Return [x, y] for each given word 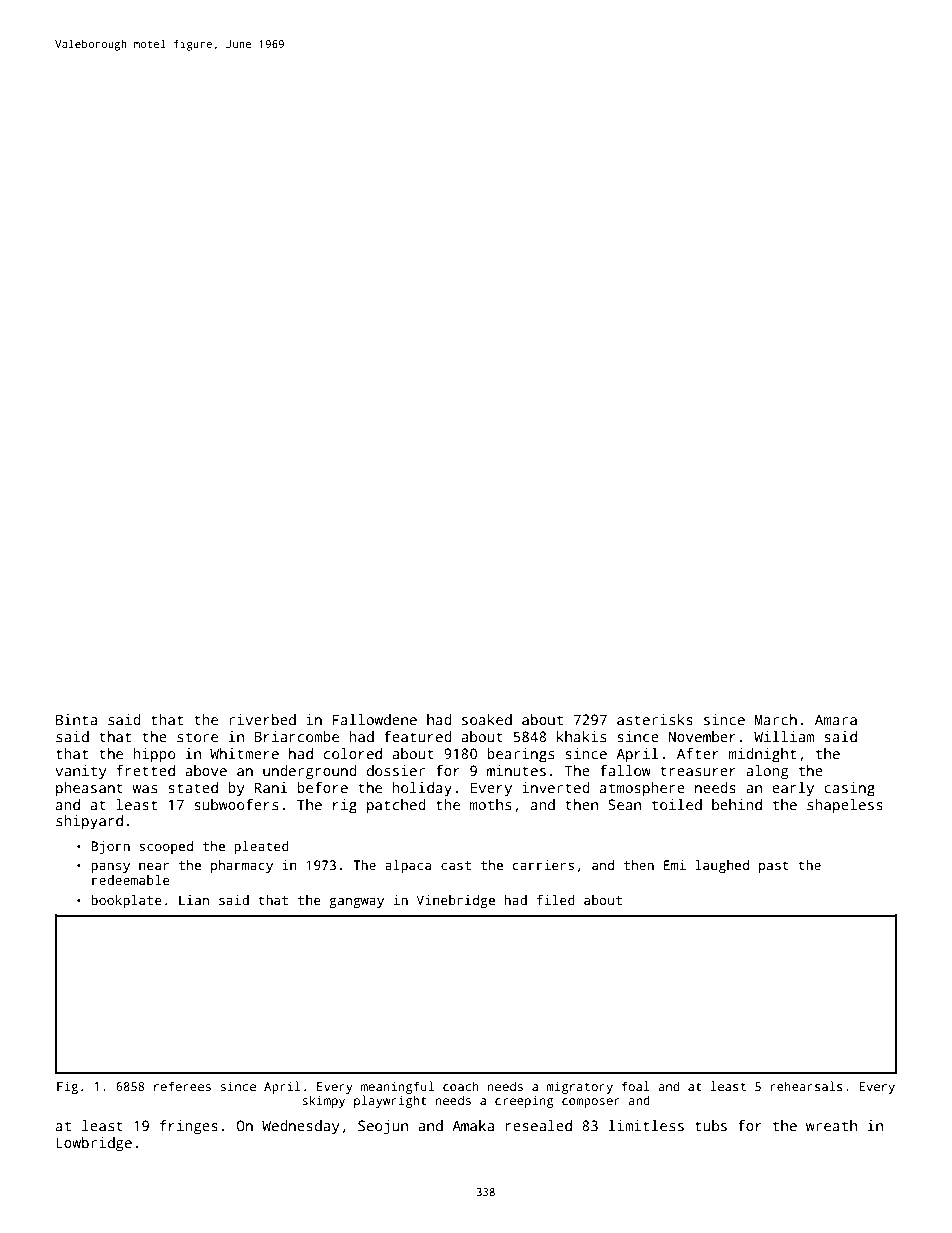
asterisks [655, 719]
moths [490, 804]
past [774, 867]
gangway [356, 903]
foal [636, 1086]
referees [182, 1086]
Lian [194, 900]
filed [555, 900]
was [145, 789]
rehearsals [806, 1086]
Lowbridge [94, 1144]
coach [461, 1086]
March [776, 719]
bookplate [126, 901]
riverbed [262, 719]
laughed [722, 866]
